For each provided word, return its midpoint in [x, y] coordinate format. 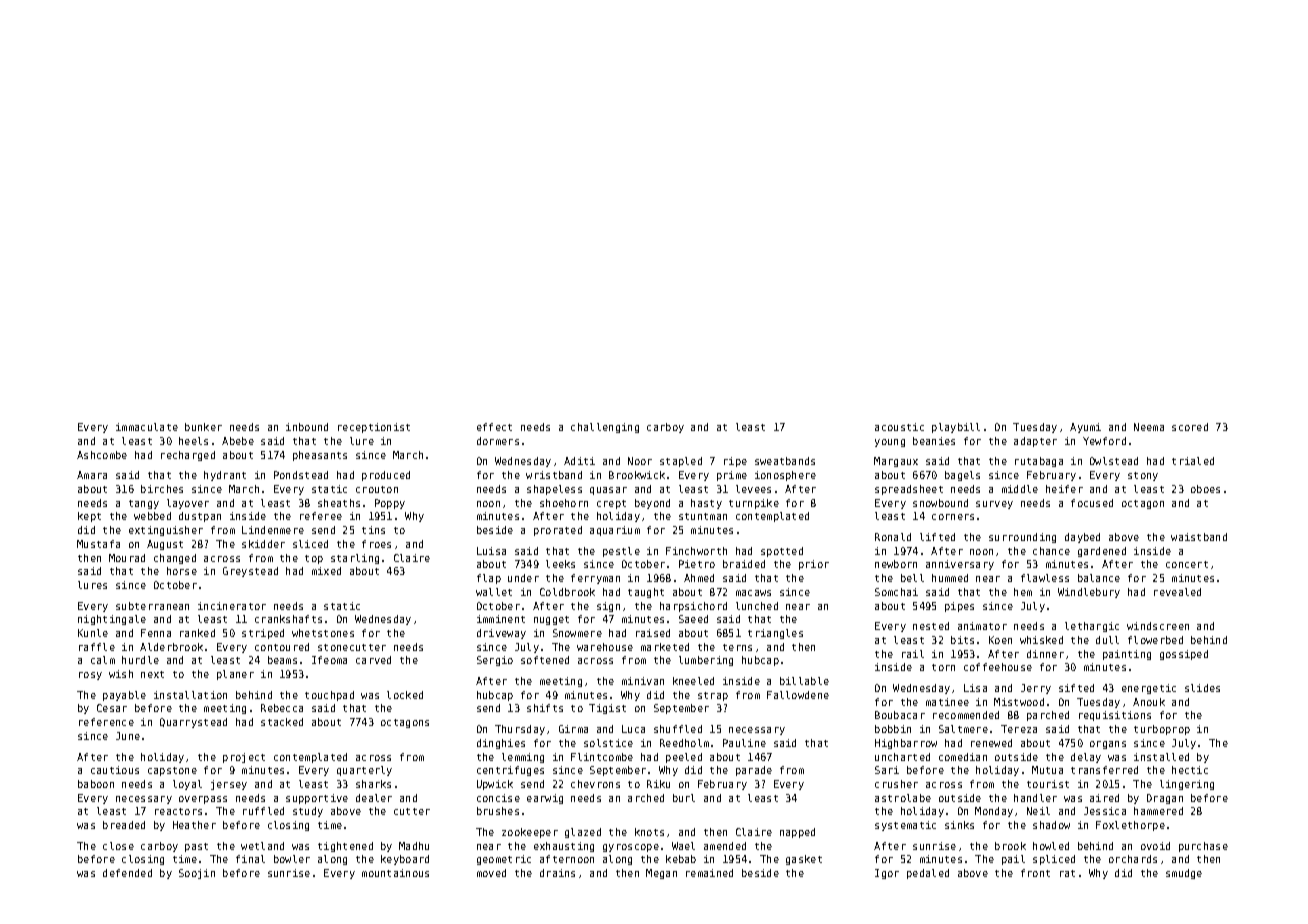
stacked [282, 722]
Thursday [520, 730]
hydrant [225, 476]
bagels [962, 476]
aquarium [615, 531]
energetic [1149, 689]
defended [127, 873]
